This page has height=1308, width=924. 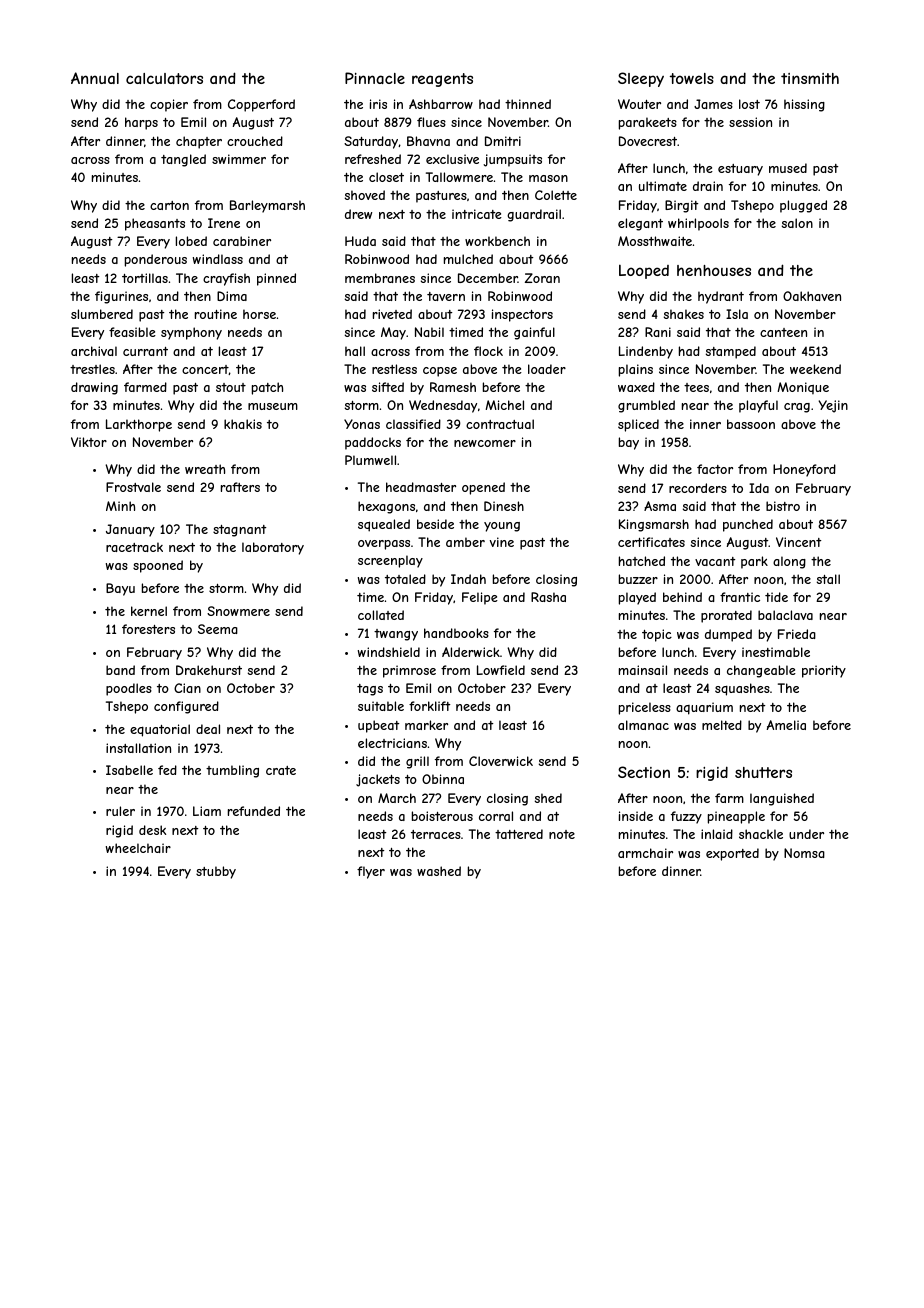 What do you see at coordinates (371, 872) in the page?
I see `flyer` at bounding box center [371, 872].
